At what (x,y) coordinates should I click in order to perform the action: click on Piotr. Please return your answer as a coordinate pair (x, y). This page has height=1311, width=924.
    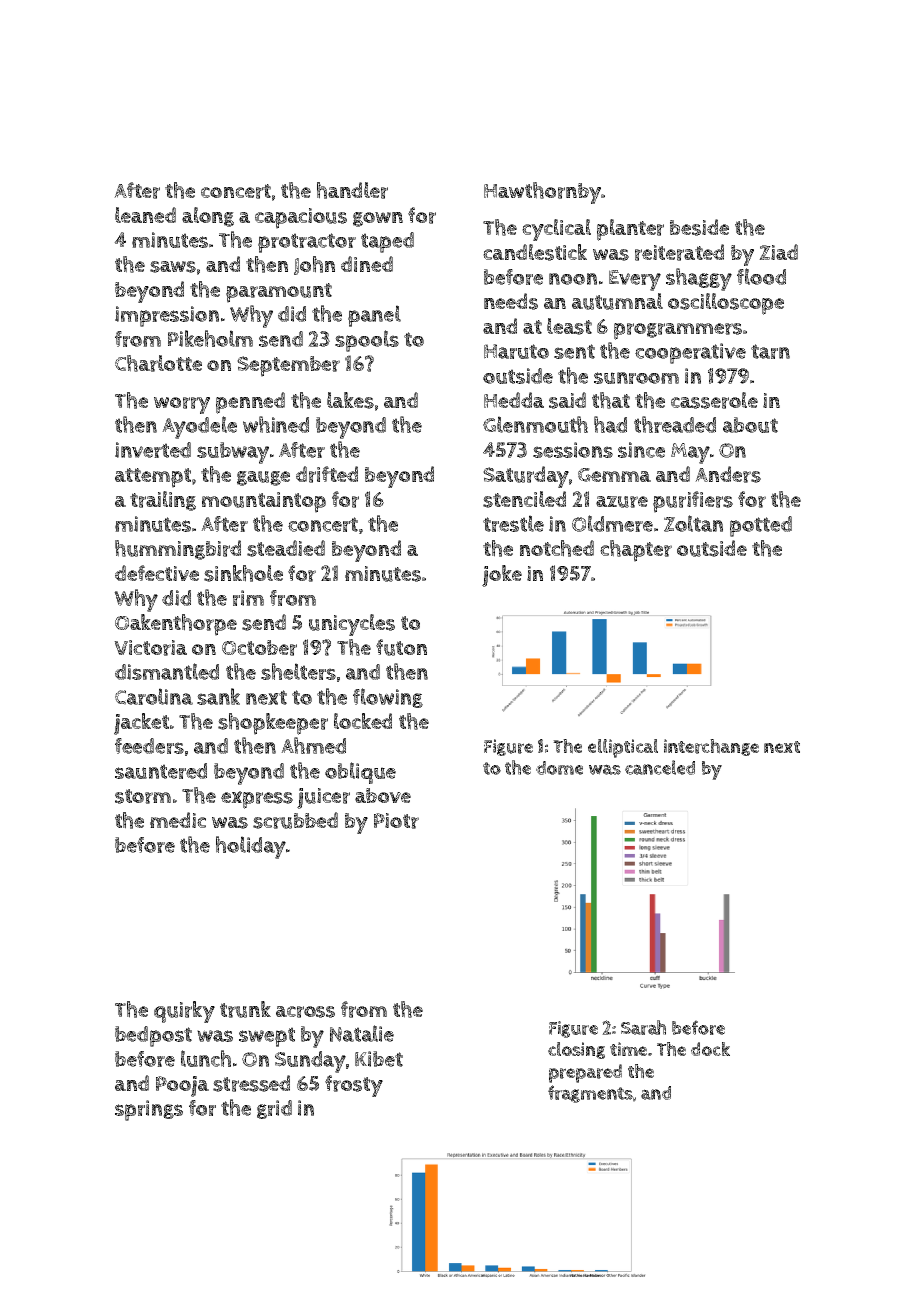
    Looking at the image, I should click on (396, 821).
